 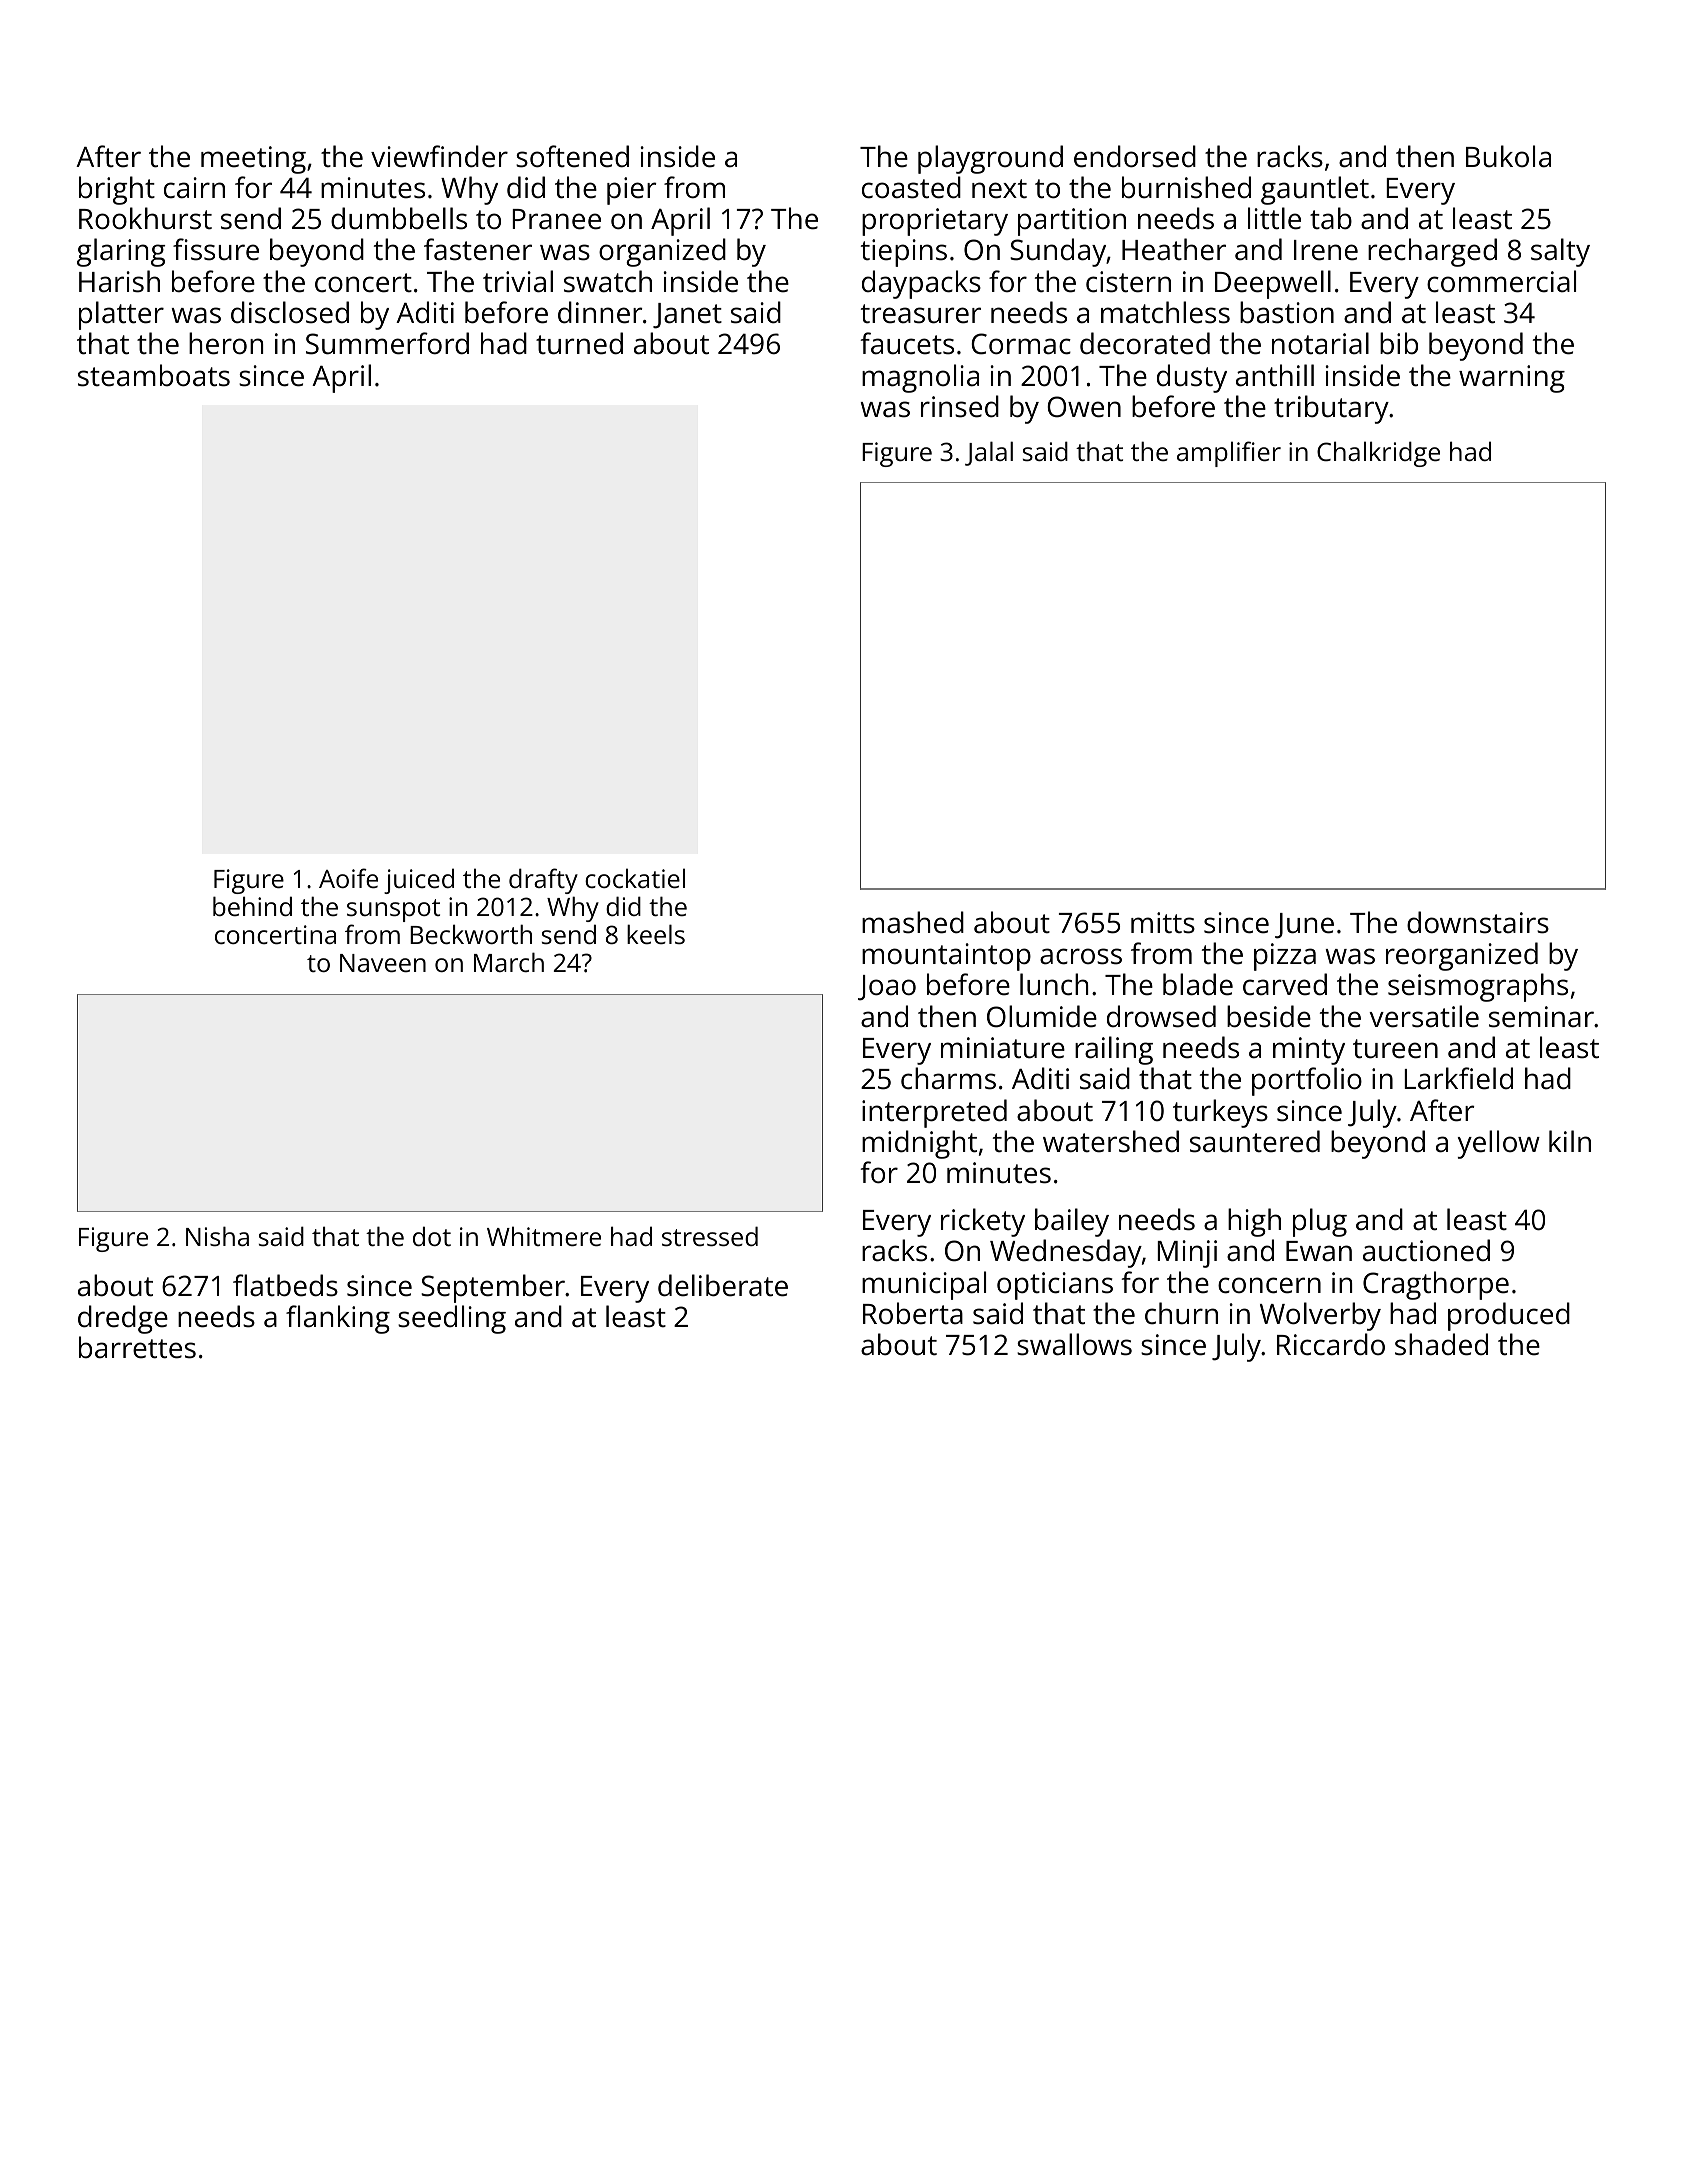 What do you see at coordinates (544, 1236) in the screenshot?
I see `Whitmere` at bounding box center [544, 1236].
